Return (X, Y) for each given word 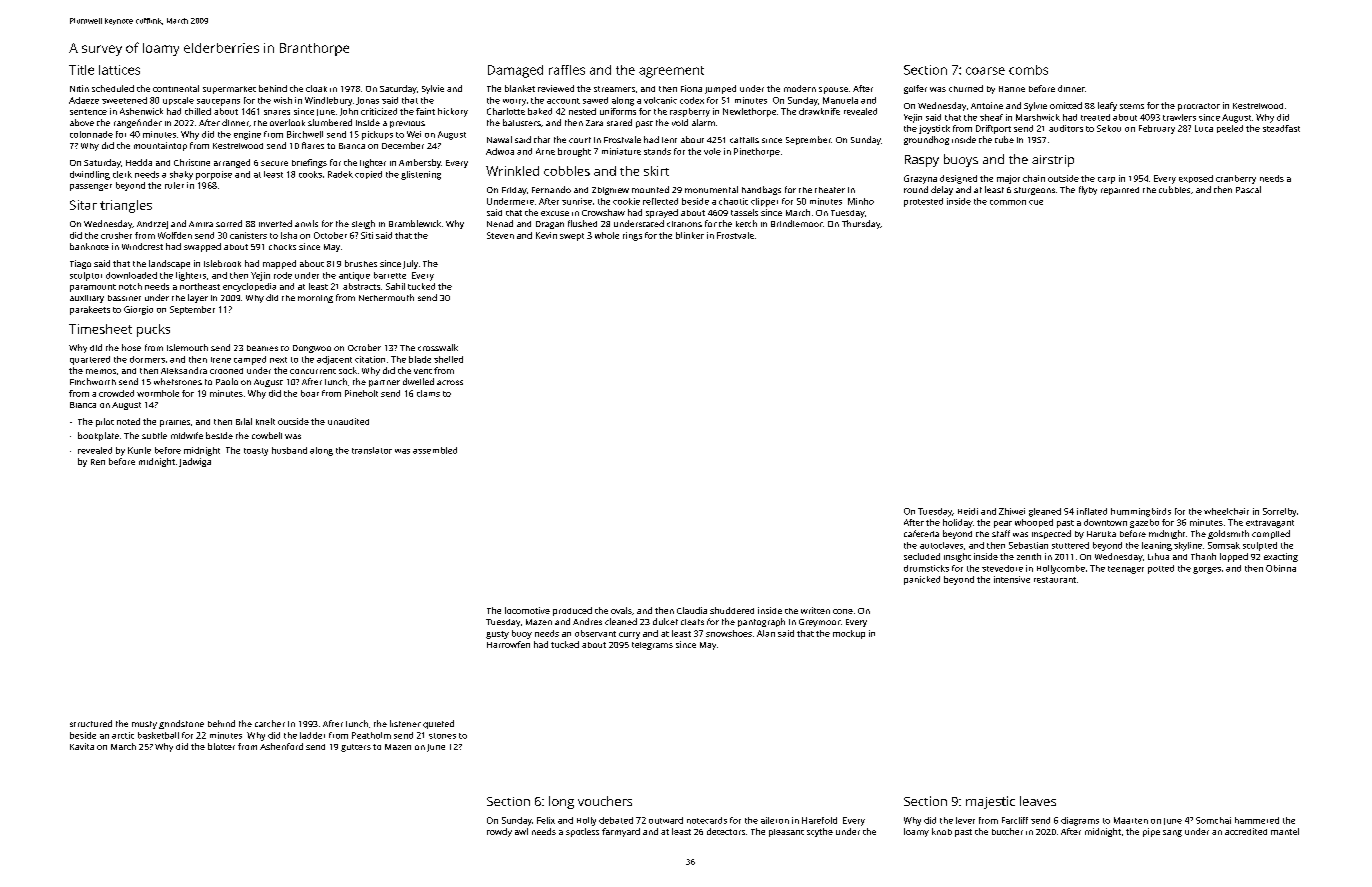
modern (800, 88)
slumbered (330, 122)
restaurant (1055, 580)
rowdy (499, 832)
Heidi (968, 511)
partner (384, 383)
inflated (1092, 511)
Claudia (692, 610)
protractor (1199, 107)
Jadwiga (195, 462)
